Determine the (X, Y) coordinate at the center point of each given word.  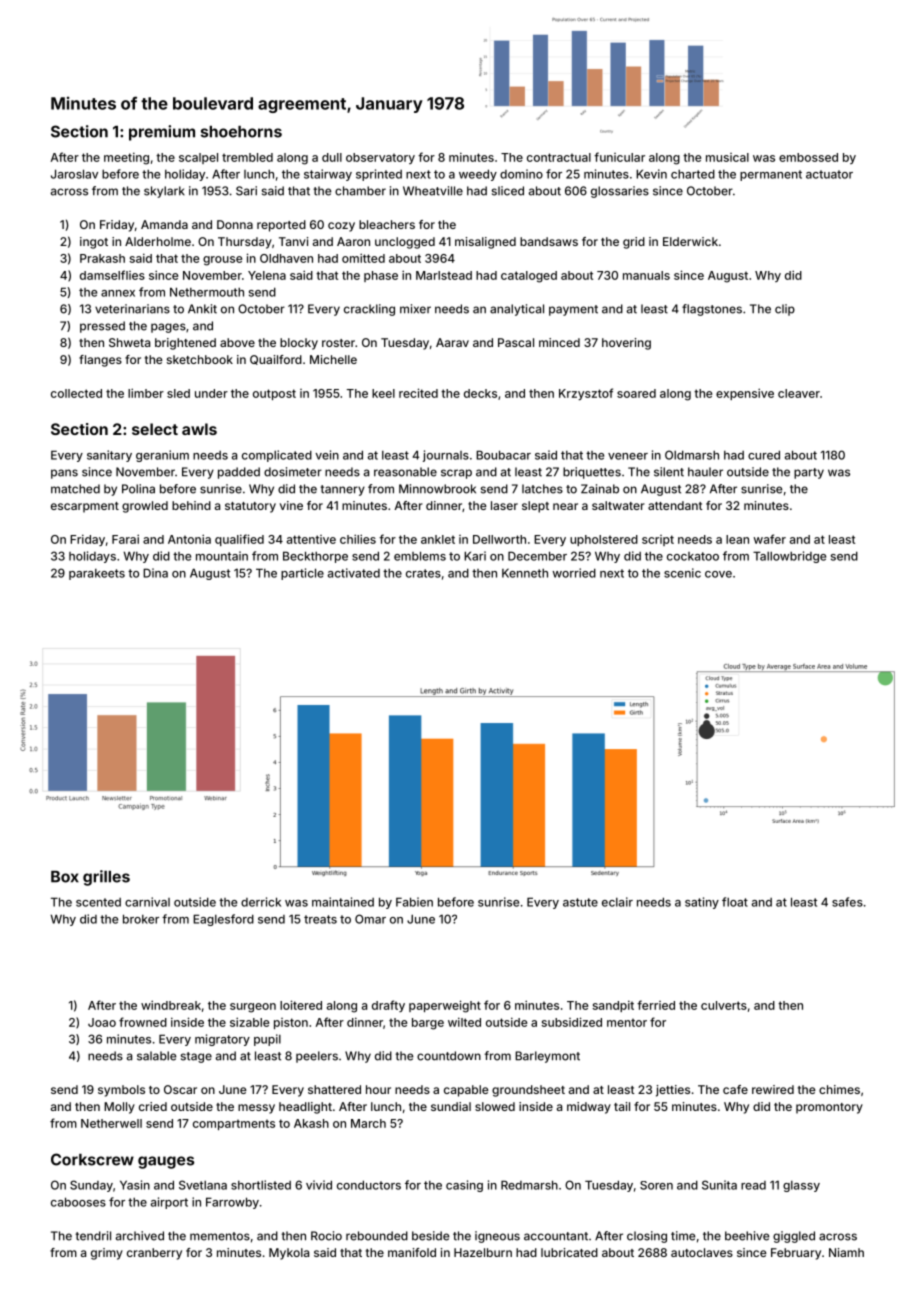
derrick (261, 902)
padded (239, 473)
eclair (617, 902)
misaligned (485, 243)
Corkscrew (92, 1159)
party (809, 473)
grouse (222, 261)
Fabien (414, 902)
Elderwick (690, 241)
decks (480, 393)
